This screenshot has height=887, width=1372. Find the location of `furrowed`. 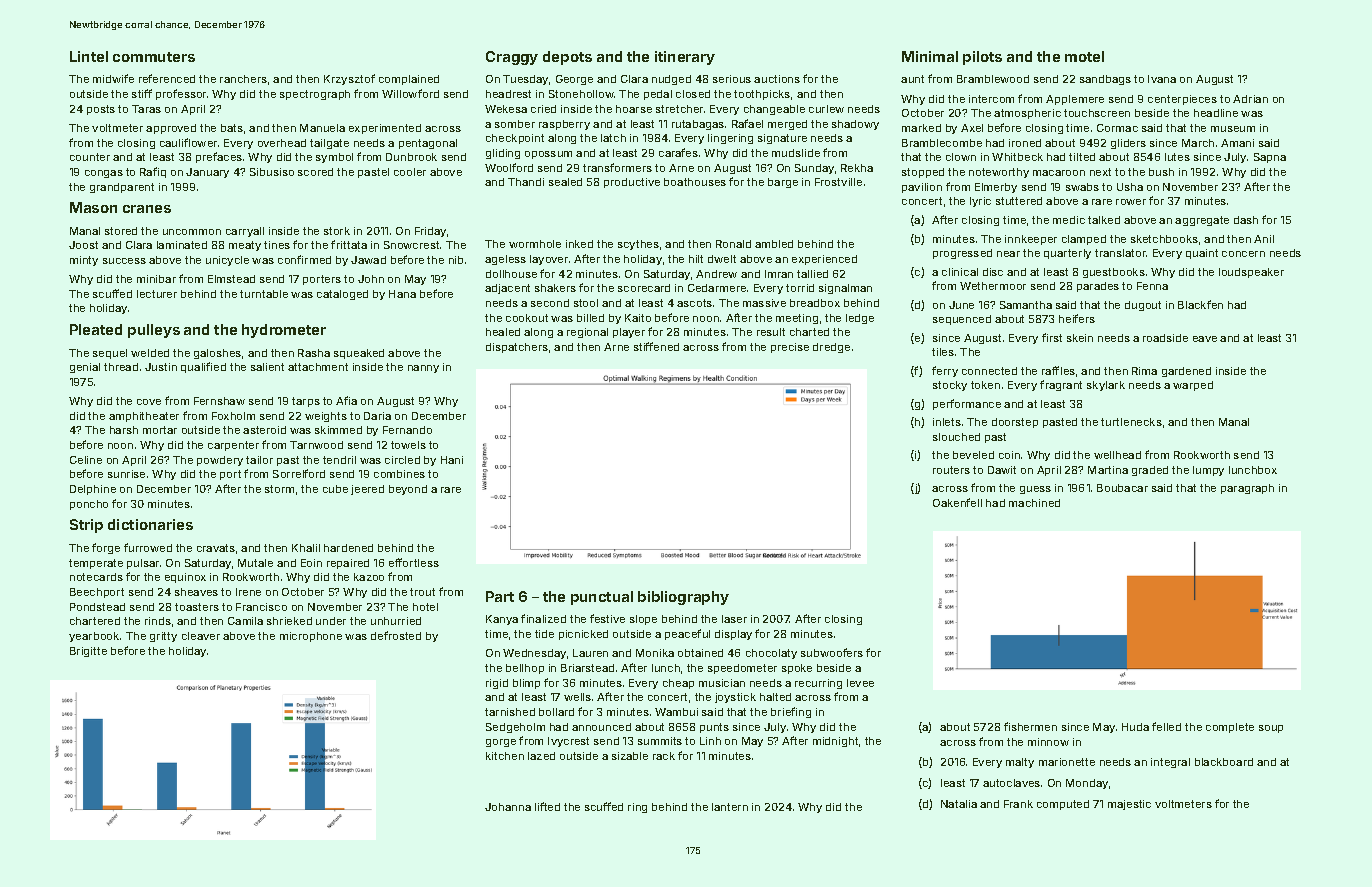

furrowed is located at coordinates (148, 547).
